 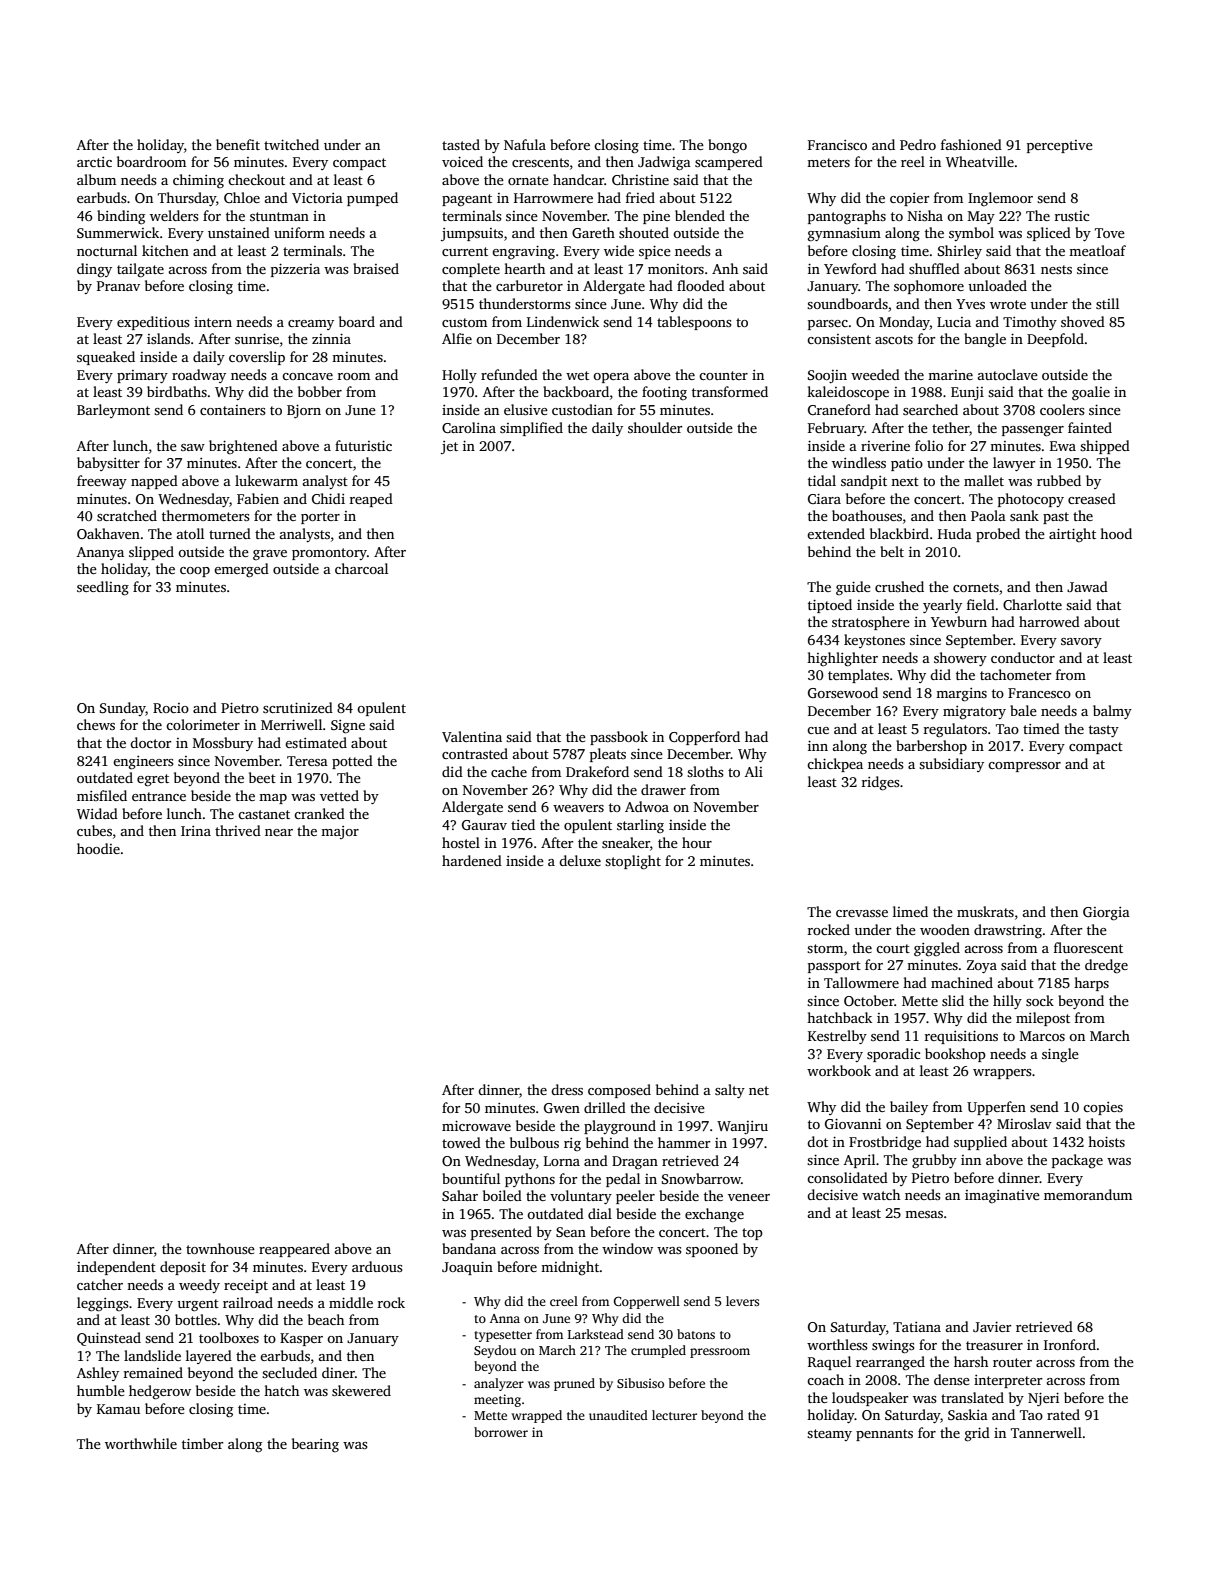 What do you see at coordinates (291, 144) in the image?
I see `twitched` at bounding box center [291, 144].
